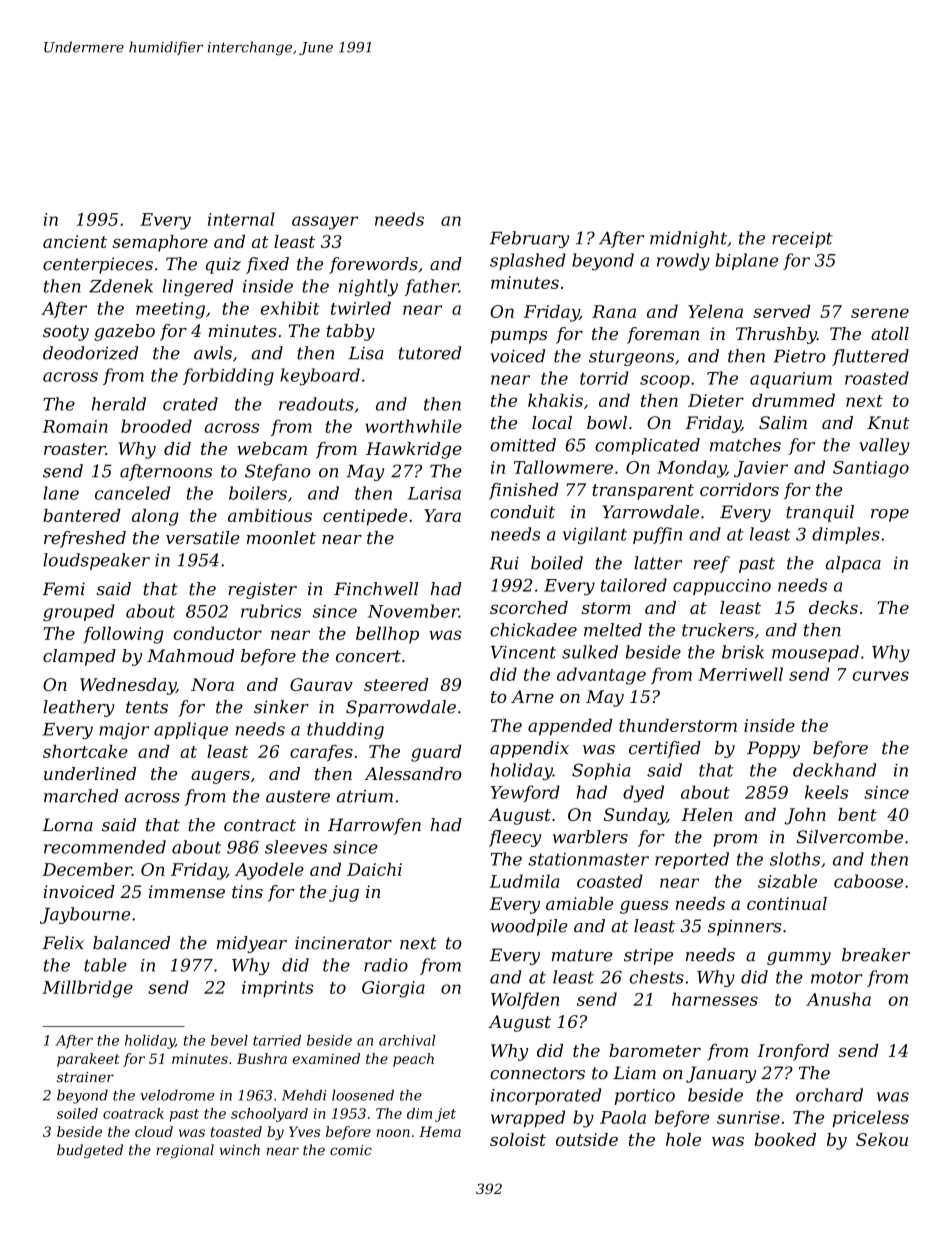 The height and width of the page is (1233, 952). Describe the element at coordinates (529, 927) in the page. I see `woodpile` at that location.
